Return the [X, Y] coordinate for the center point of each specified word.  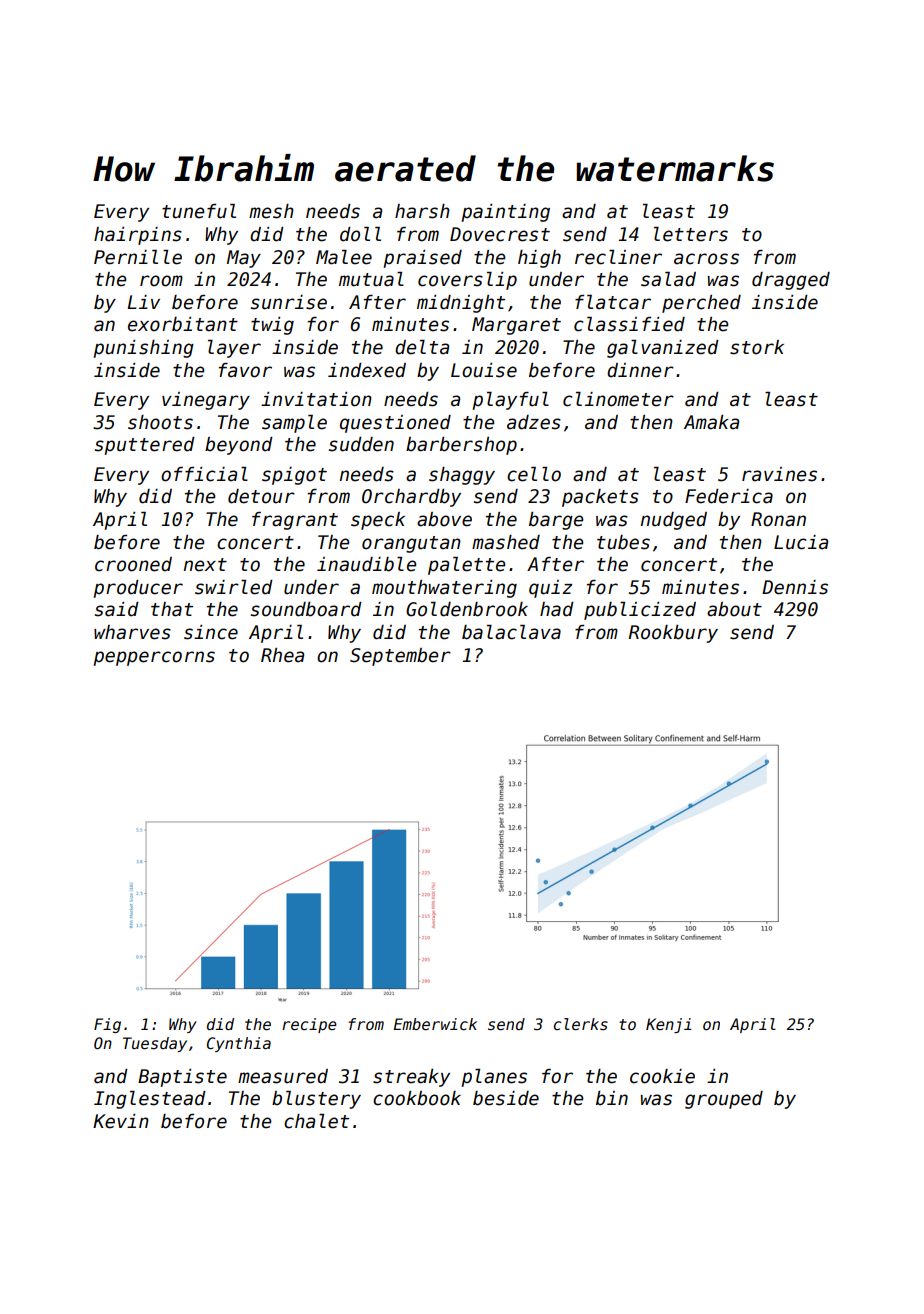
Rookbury [673, 634]
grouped [724, 1100]
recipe [309, 1025]
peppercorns [154, 658]
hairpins [138, 236]
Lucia [801, 542]
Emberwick [435, 1024]
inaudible [367, 564]
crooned [133, 564]
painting [505, 213]
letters [691, 234]
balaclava [511, 632]
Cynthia [239, 1044]
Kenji [669, 1025]
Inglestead [150, 1100]
